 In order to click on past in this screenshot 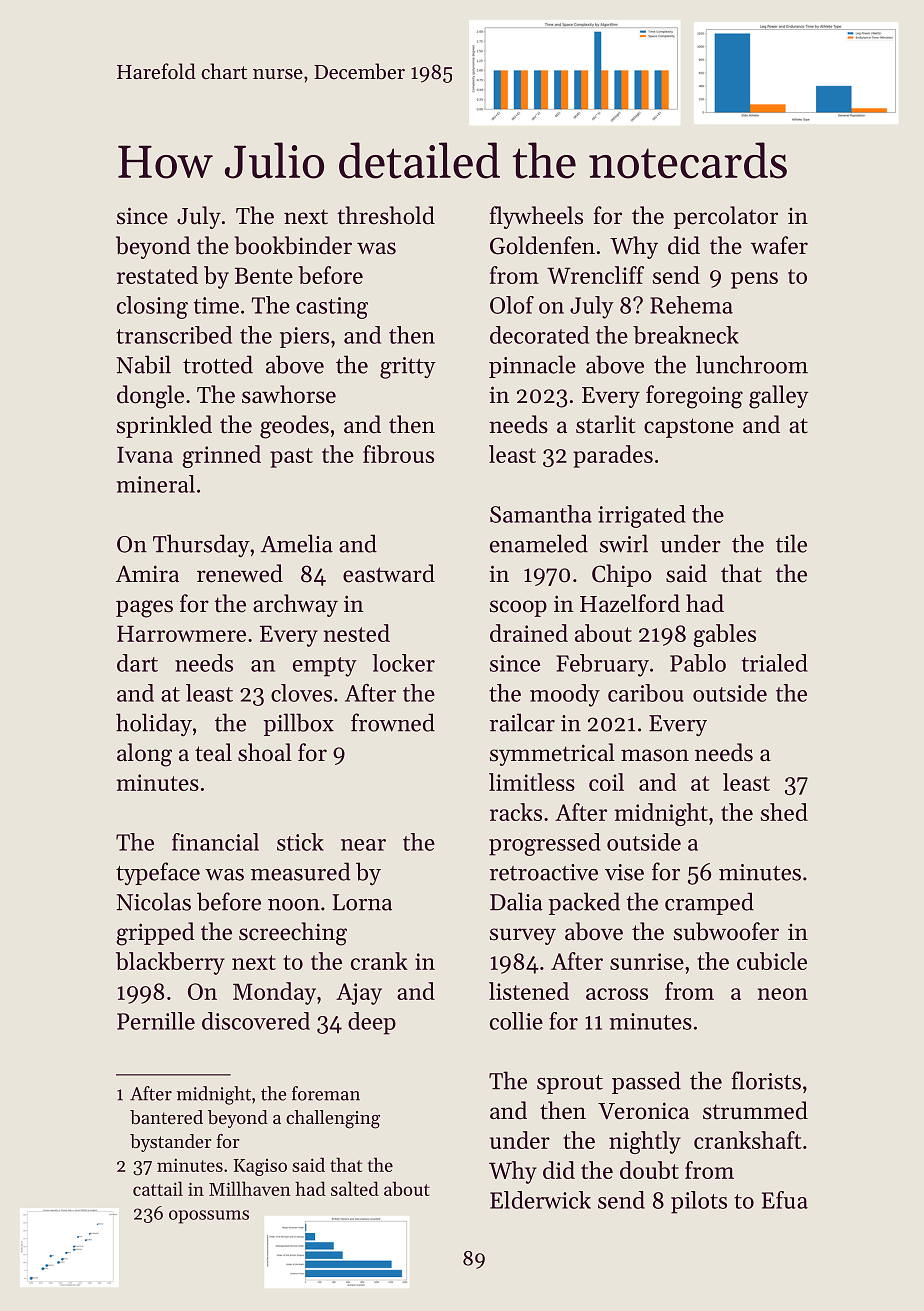, I will do `click(291, 458)`.
